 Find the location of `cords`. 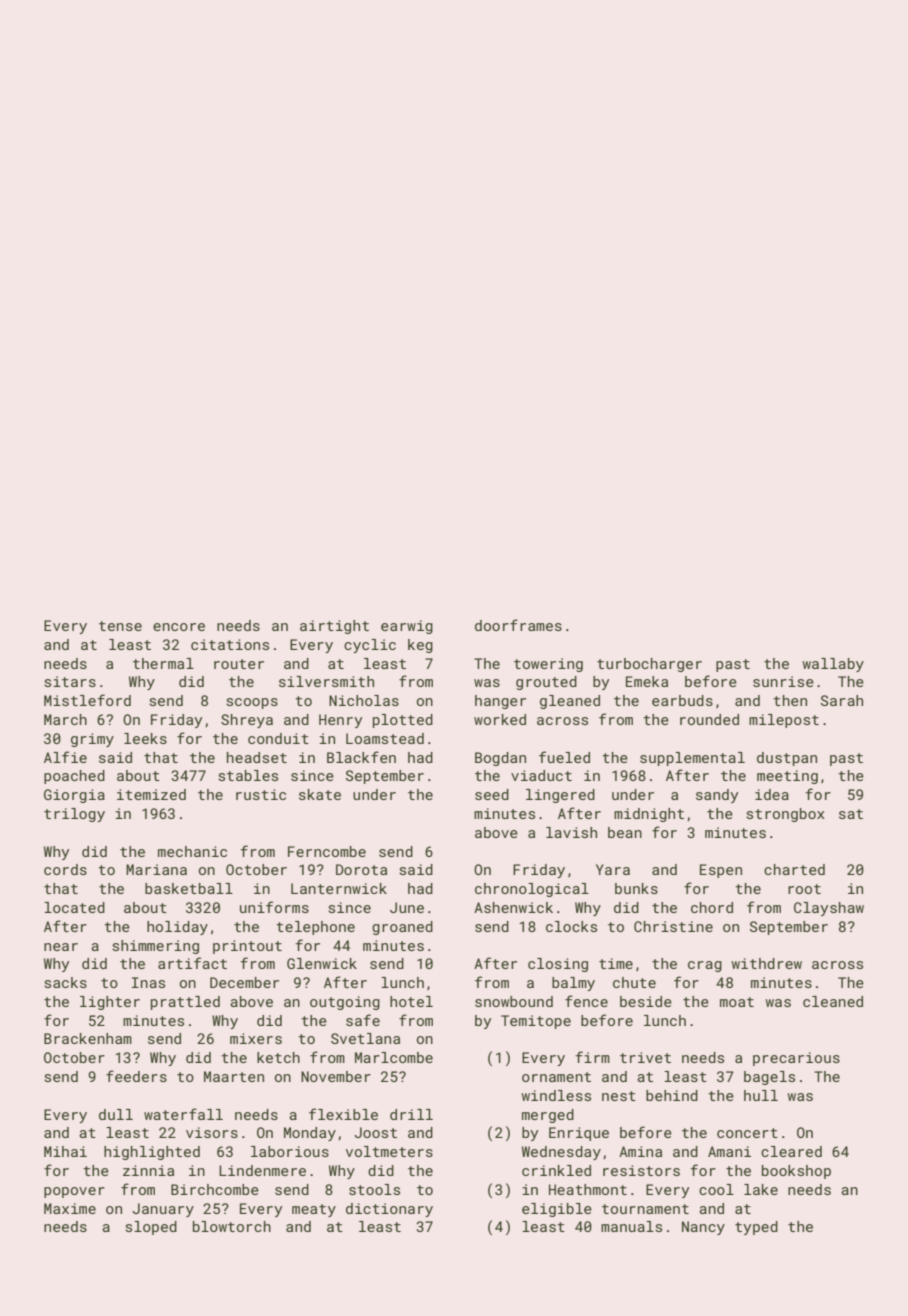

cords is located at coordinates (65, 869).
